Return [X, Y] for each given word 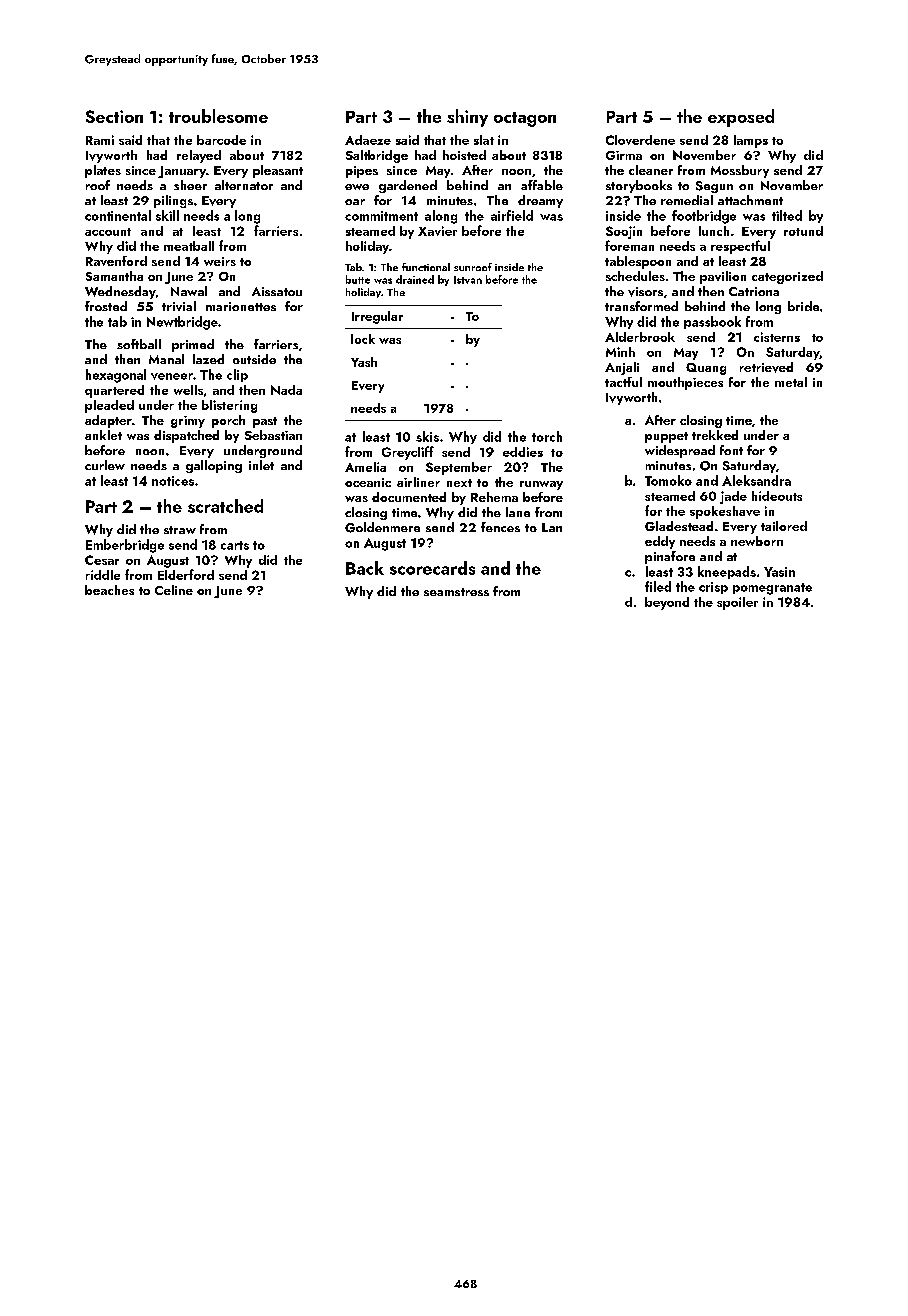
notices [173, 481]
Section [114, 116]
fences [500, 527]
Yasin [779, 572]
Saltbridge [377, 156]
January [182, 172]
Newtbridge [182, 323]
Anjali [622, 368]
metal [791, 382]
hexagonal [116, 376]
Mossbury [740, 171]
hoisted [464, 155]
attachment [750, 200]
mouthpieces [685, 383]
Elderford [186, 574]
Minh [620, 352]
